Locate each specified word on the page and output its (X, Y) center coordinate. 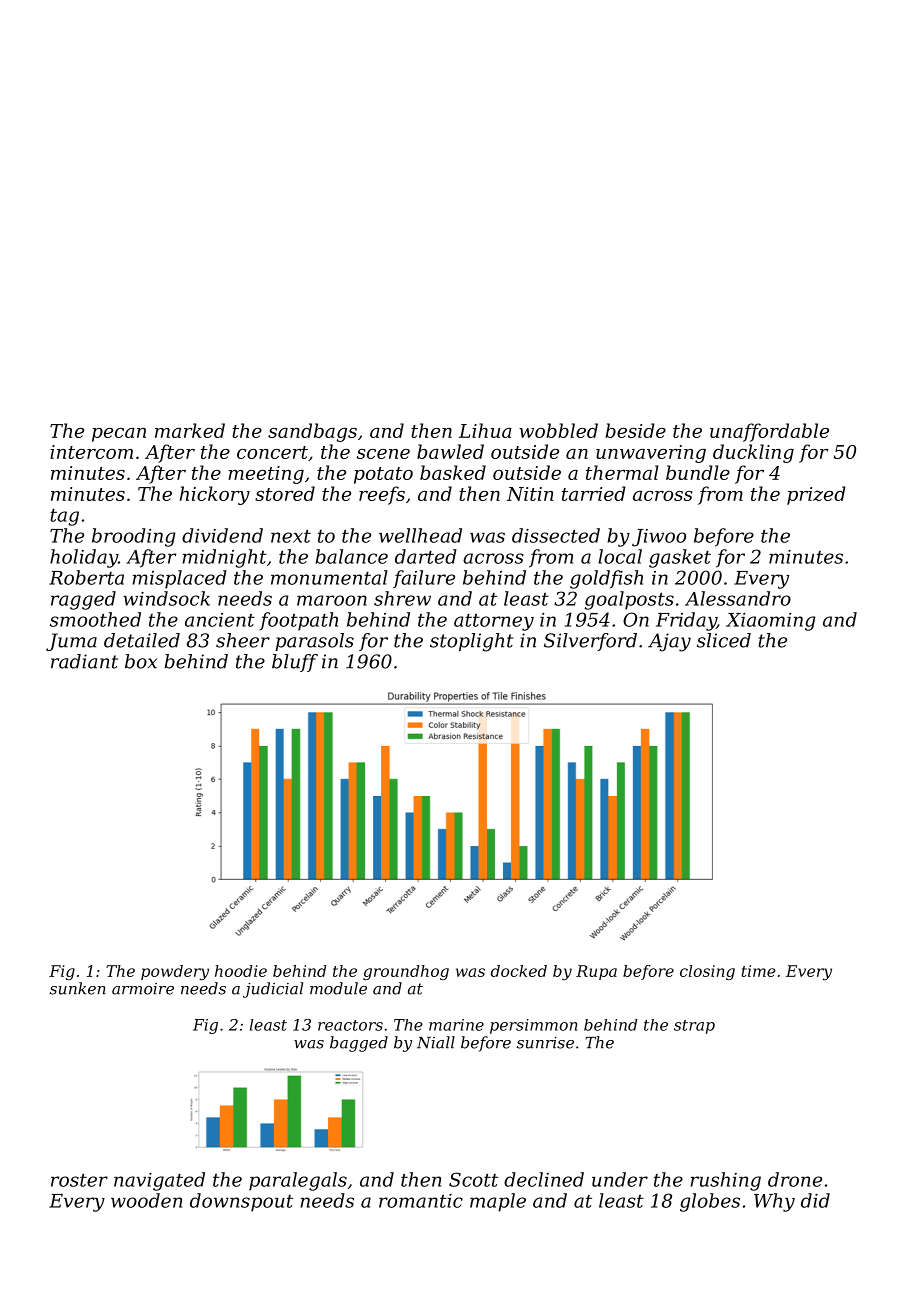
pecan (119, 435)
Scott (473, 1179)
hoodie (241, 971)
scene (383, 454)
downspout (241, 1202)
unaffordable (769, 432)
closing (707, 972)
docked (519, 971)
